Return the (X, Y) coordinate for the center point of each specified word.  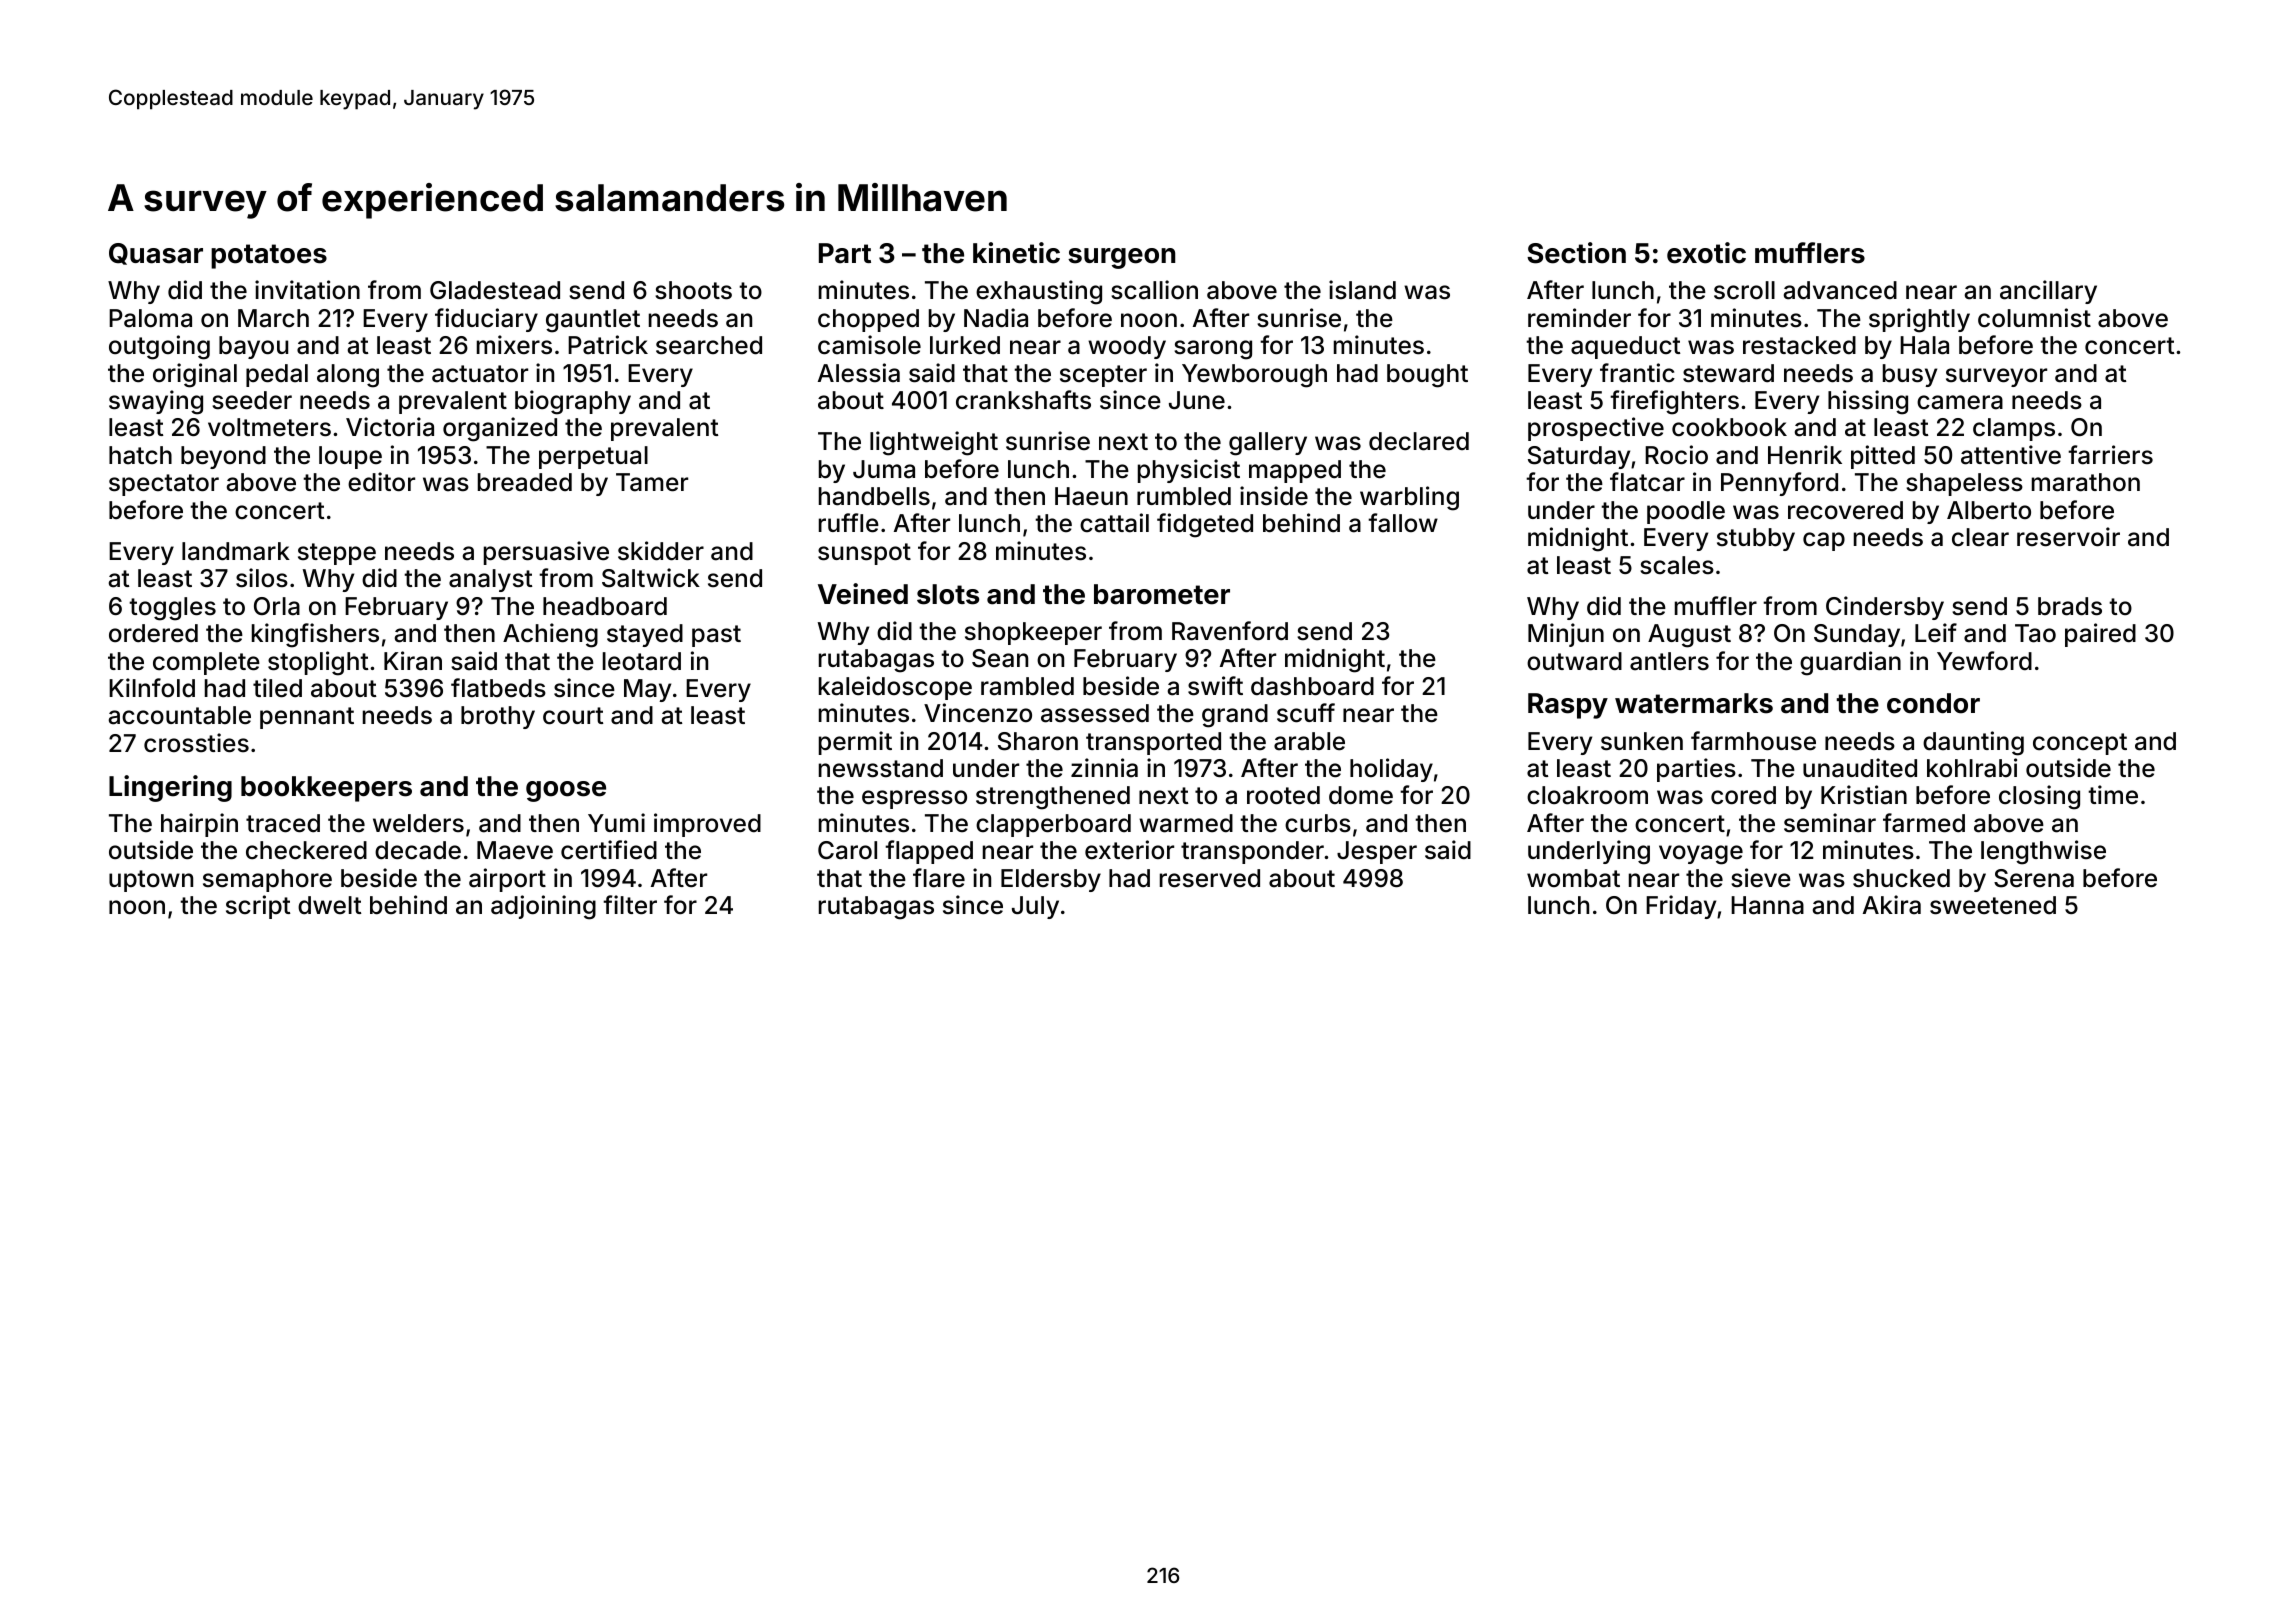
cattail (1114, 523)
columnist (2034, 318)
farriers (2110, 455)
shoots (693, 290)
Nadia (996, 318)
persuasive (546, 553)
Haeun (1091, 496)
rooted (1283, 795)
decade (418, 850)
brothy (498, 717)
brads (2070, 606)
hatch (140, 455)
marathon (2086, 482)
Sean (1000, 658)
